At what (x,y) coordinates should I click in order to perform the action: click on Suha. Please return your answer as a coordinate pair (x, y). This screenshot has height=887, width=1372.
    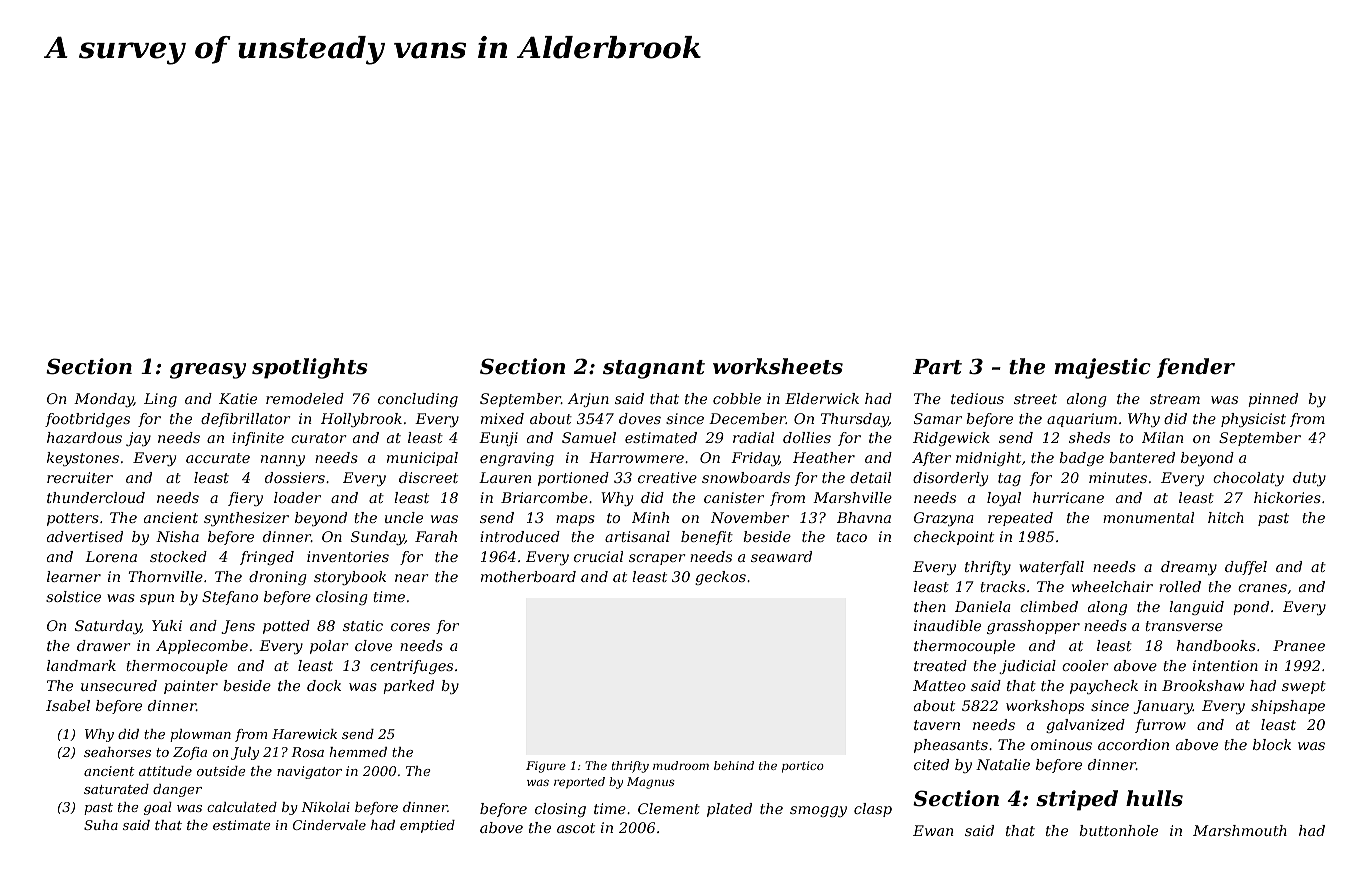
    Looking at the image, I should click on (101, 825).
